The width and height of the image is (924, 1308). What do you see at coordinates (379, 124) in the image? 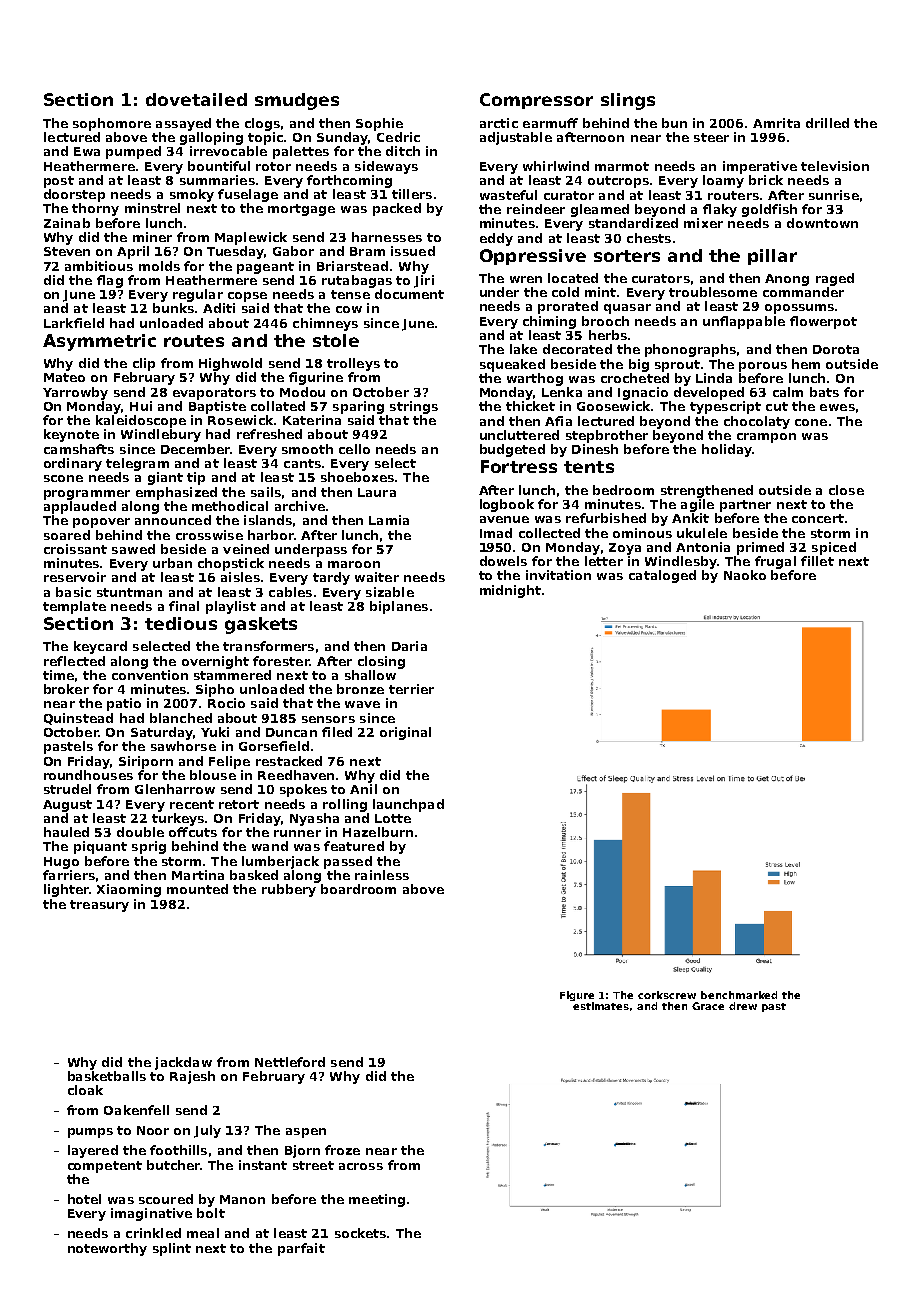
I see `Sophie` at bounding box center [379, 124].
